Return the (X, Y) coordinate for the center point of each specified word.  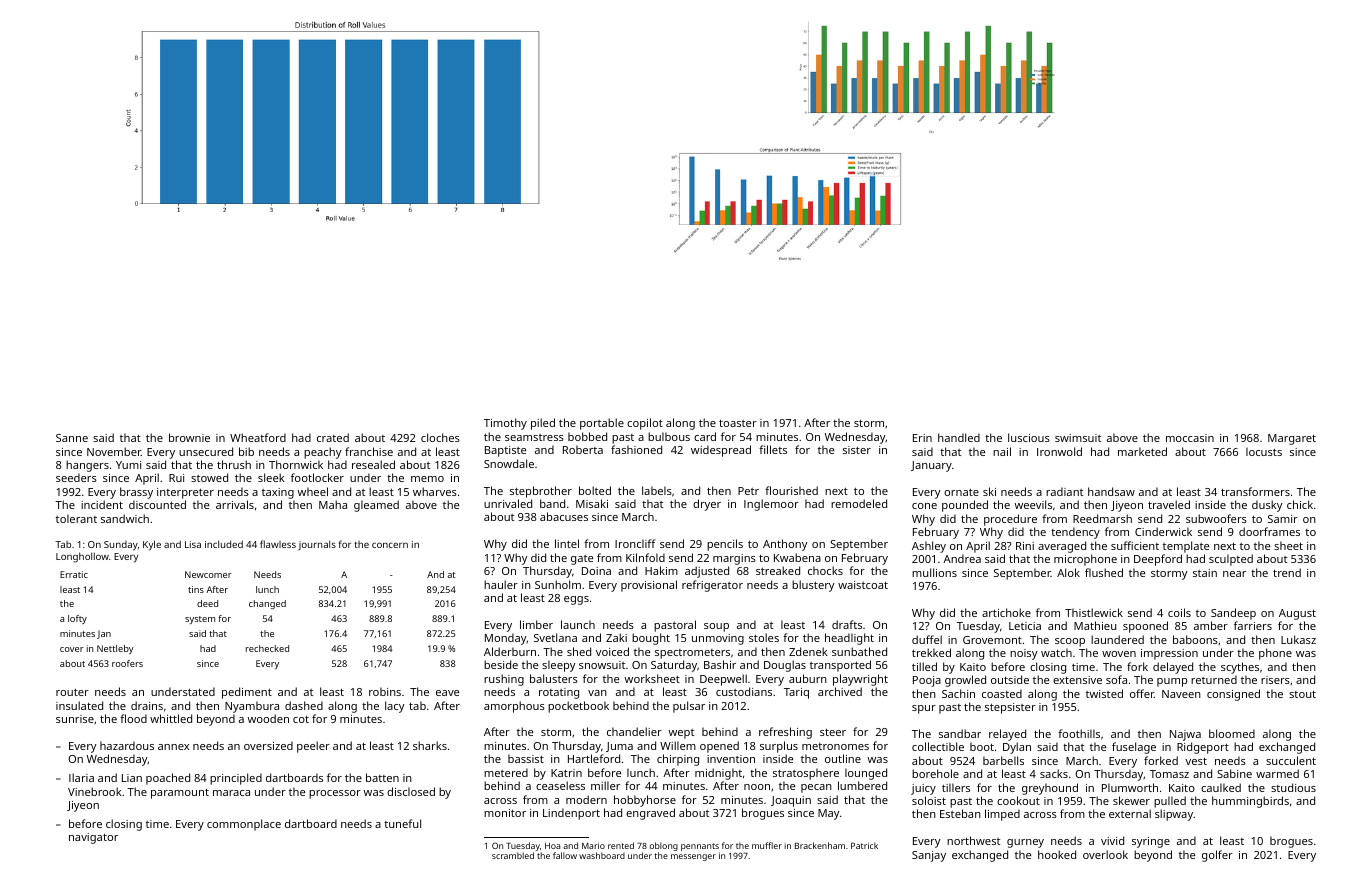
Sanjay (929, 856)
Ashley (929, 547)
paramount (180, 794)
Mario (593, 845)
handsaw (1111, 491)
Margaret (1292, 439)
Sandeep (1233, 614)
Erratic (74, 574)
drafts (847, 624)
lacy (395, 707)
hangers (87, 466)
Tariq (796, 693)
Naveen (1181, 694)
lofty (77, 619)
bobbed (587, 436)
